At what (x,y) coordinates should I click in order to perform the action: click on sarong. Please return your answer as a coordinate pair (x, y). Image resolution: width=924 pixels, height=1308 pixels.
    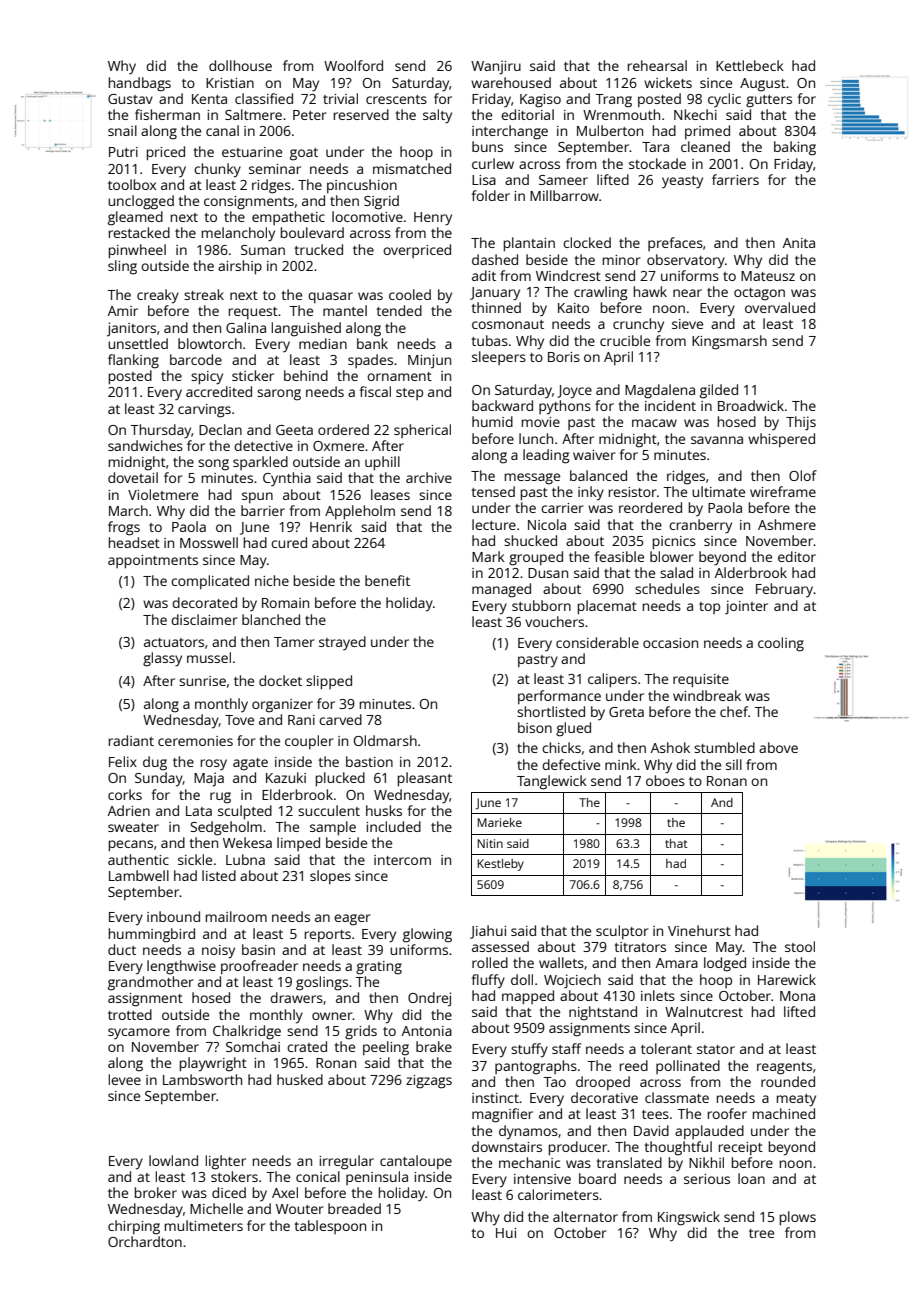
    Looking at the image, I should click on (279, 395).
